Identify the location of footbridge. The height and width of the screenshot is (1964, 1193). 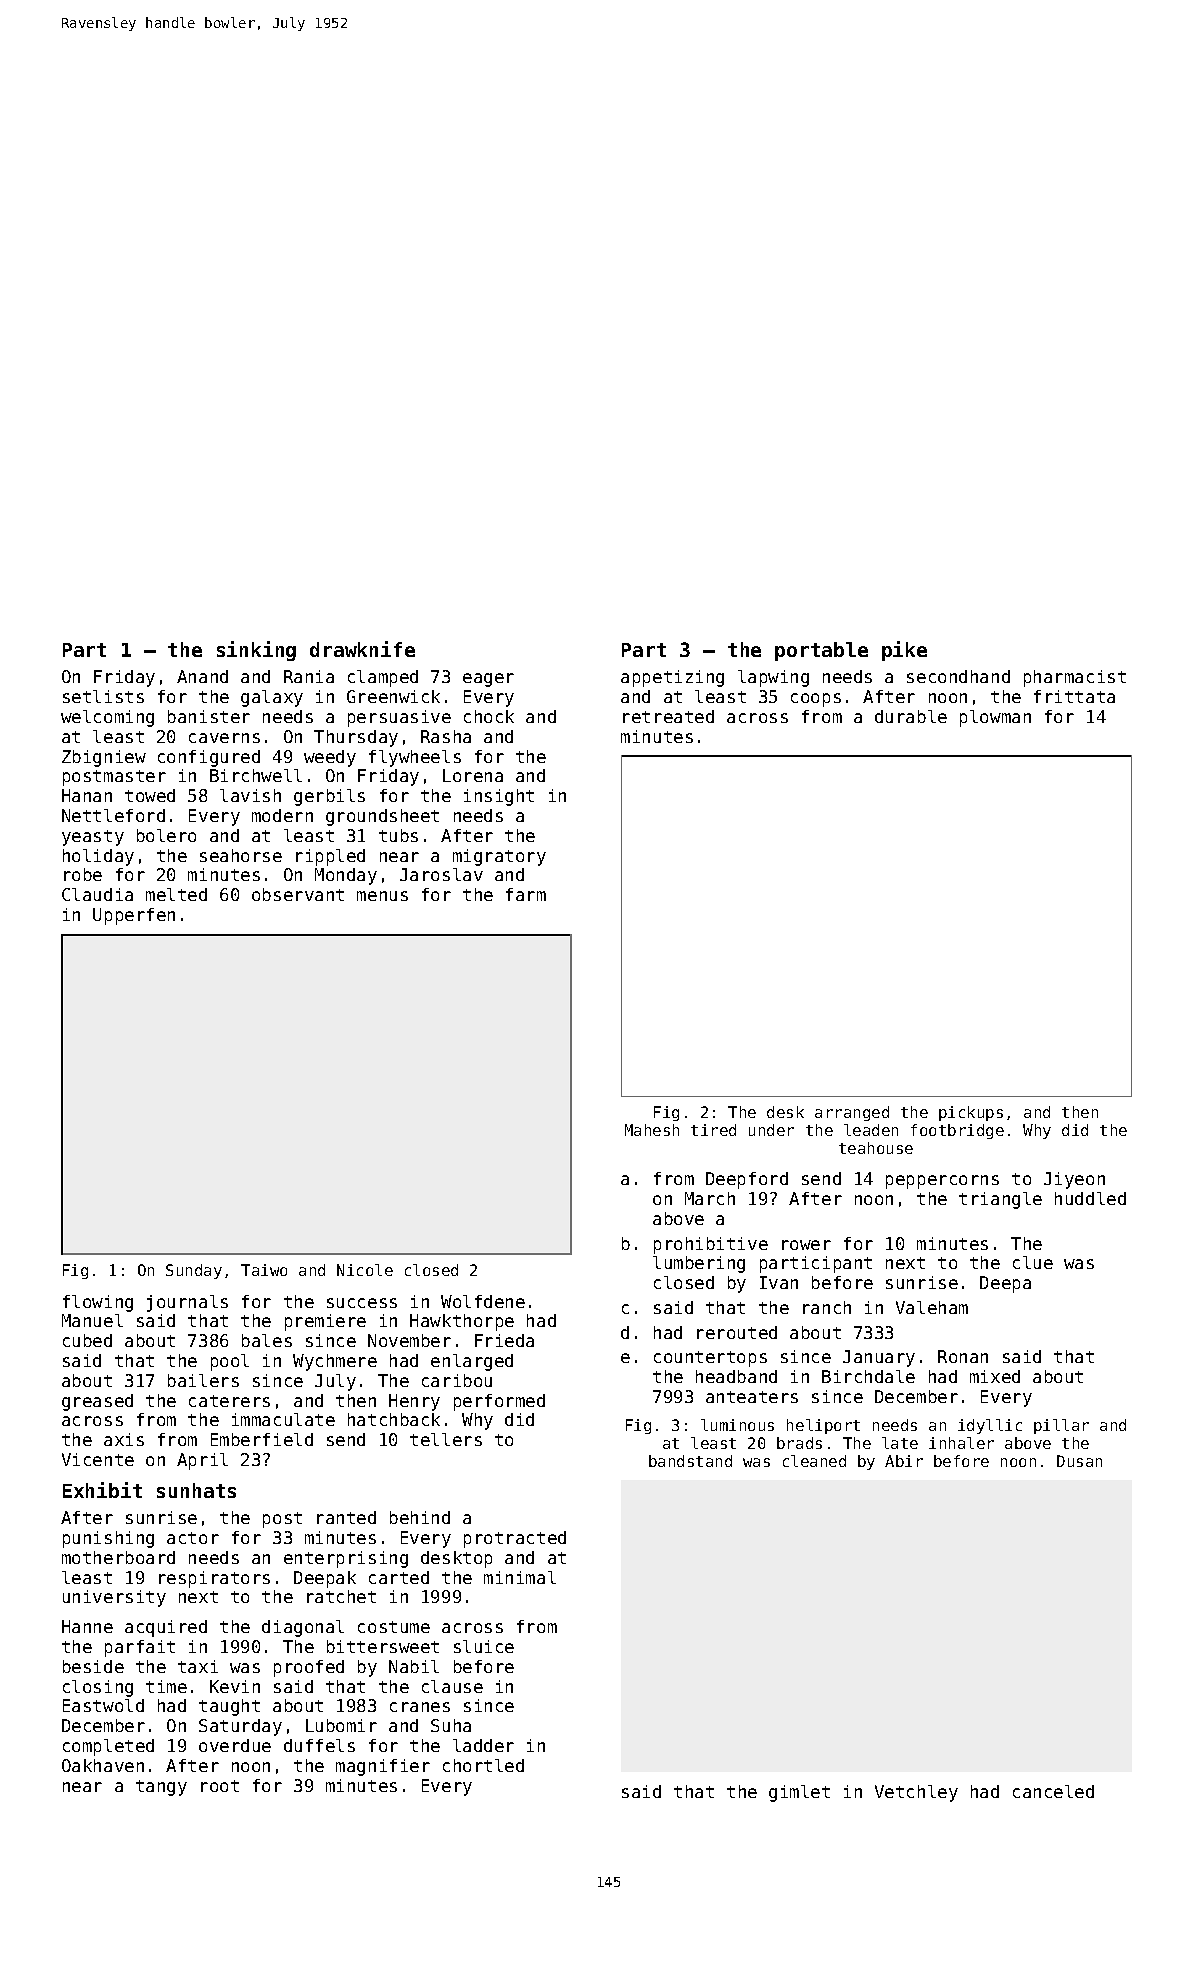
(957, 1131).
